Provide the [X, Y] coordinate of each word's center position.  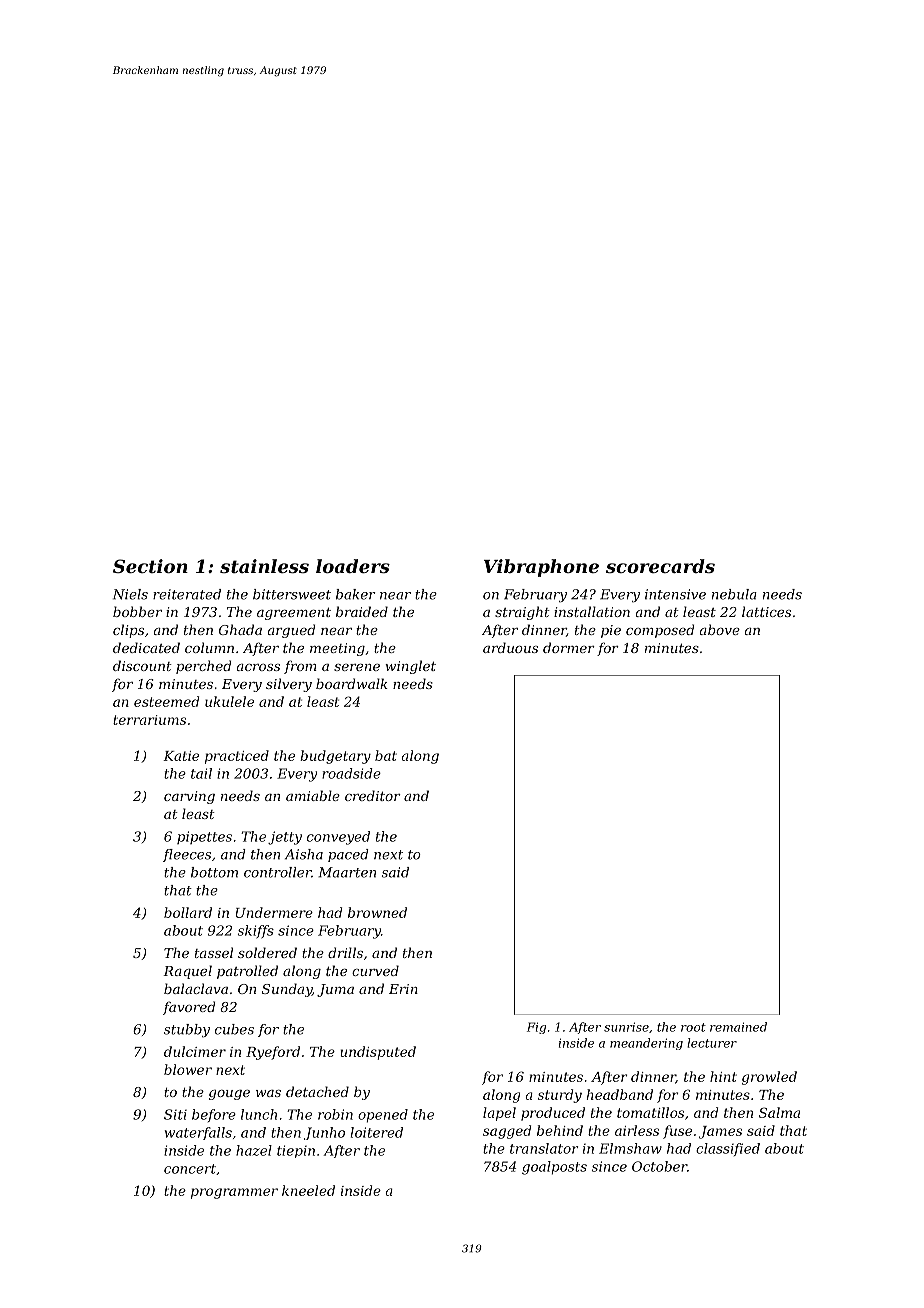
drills [345, 952]
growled [769, 1078]
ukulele [229, 701]
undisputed [378, 1053]
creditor [373, 795]
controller [278, 872]
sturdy [560, 1096]
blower [188, 1069]
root [693, 1027]
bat [386, 755]
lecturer [712, 1043]
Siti [175, 1114]
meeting [337, 649]
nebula [734, 594]
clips [128, 631]
